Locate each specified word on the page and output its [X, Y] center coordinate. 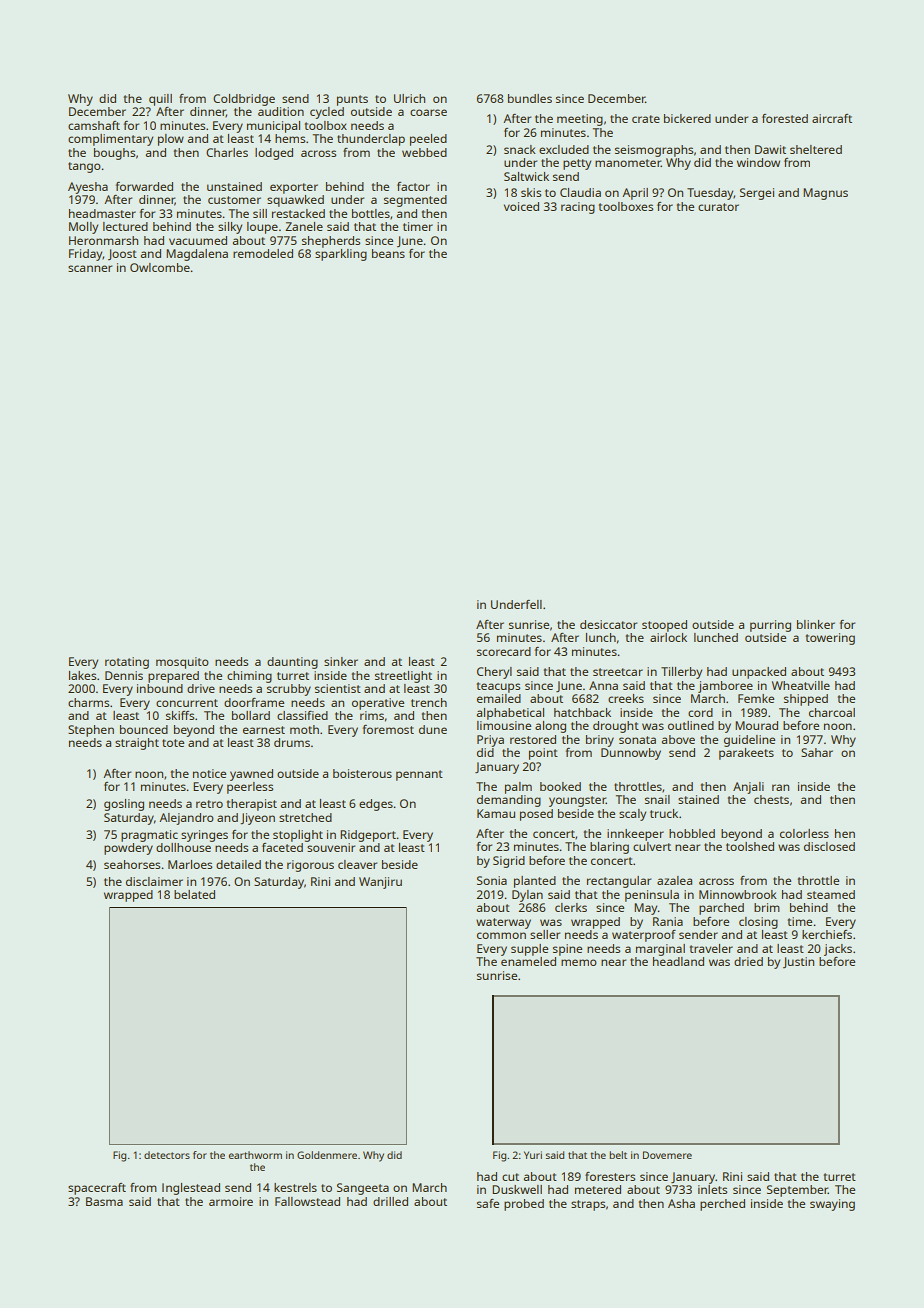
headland [678, 961]
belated [194, 894]
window [758, 162]
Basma [104, 1201]
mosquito [182, 663]
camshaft [94, 125]
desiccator [608, 624]
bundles [530, 98]
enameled [528, 961]
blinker [816, 624]
